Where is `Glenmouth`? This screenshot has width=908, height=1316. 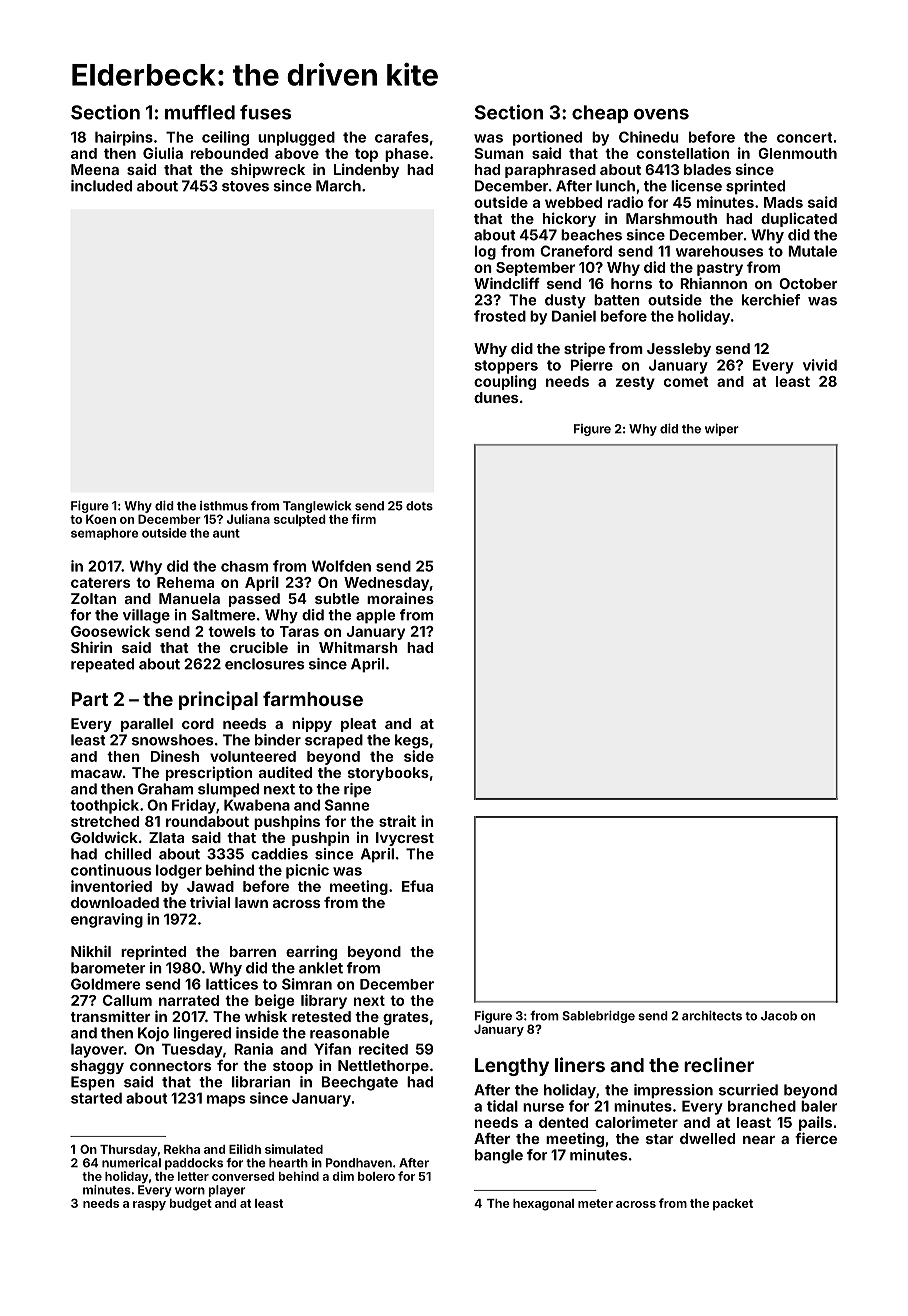 Glenmouth is located at coordinates (797, 153).
